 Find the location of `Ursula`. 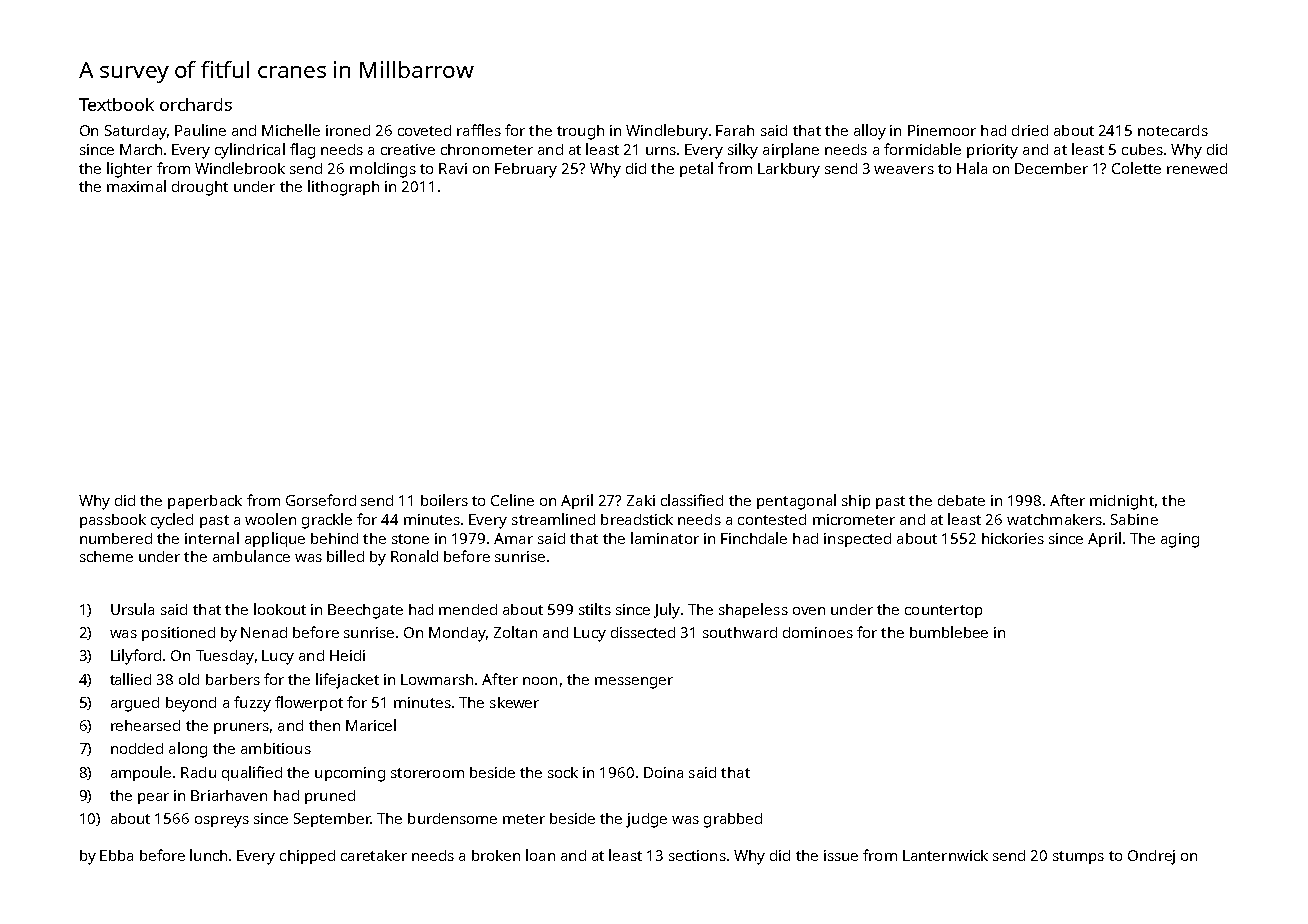

Ursula is located at coordinates (132, 609).
